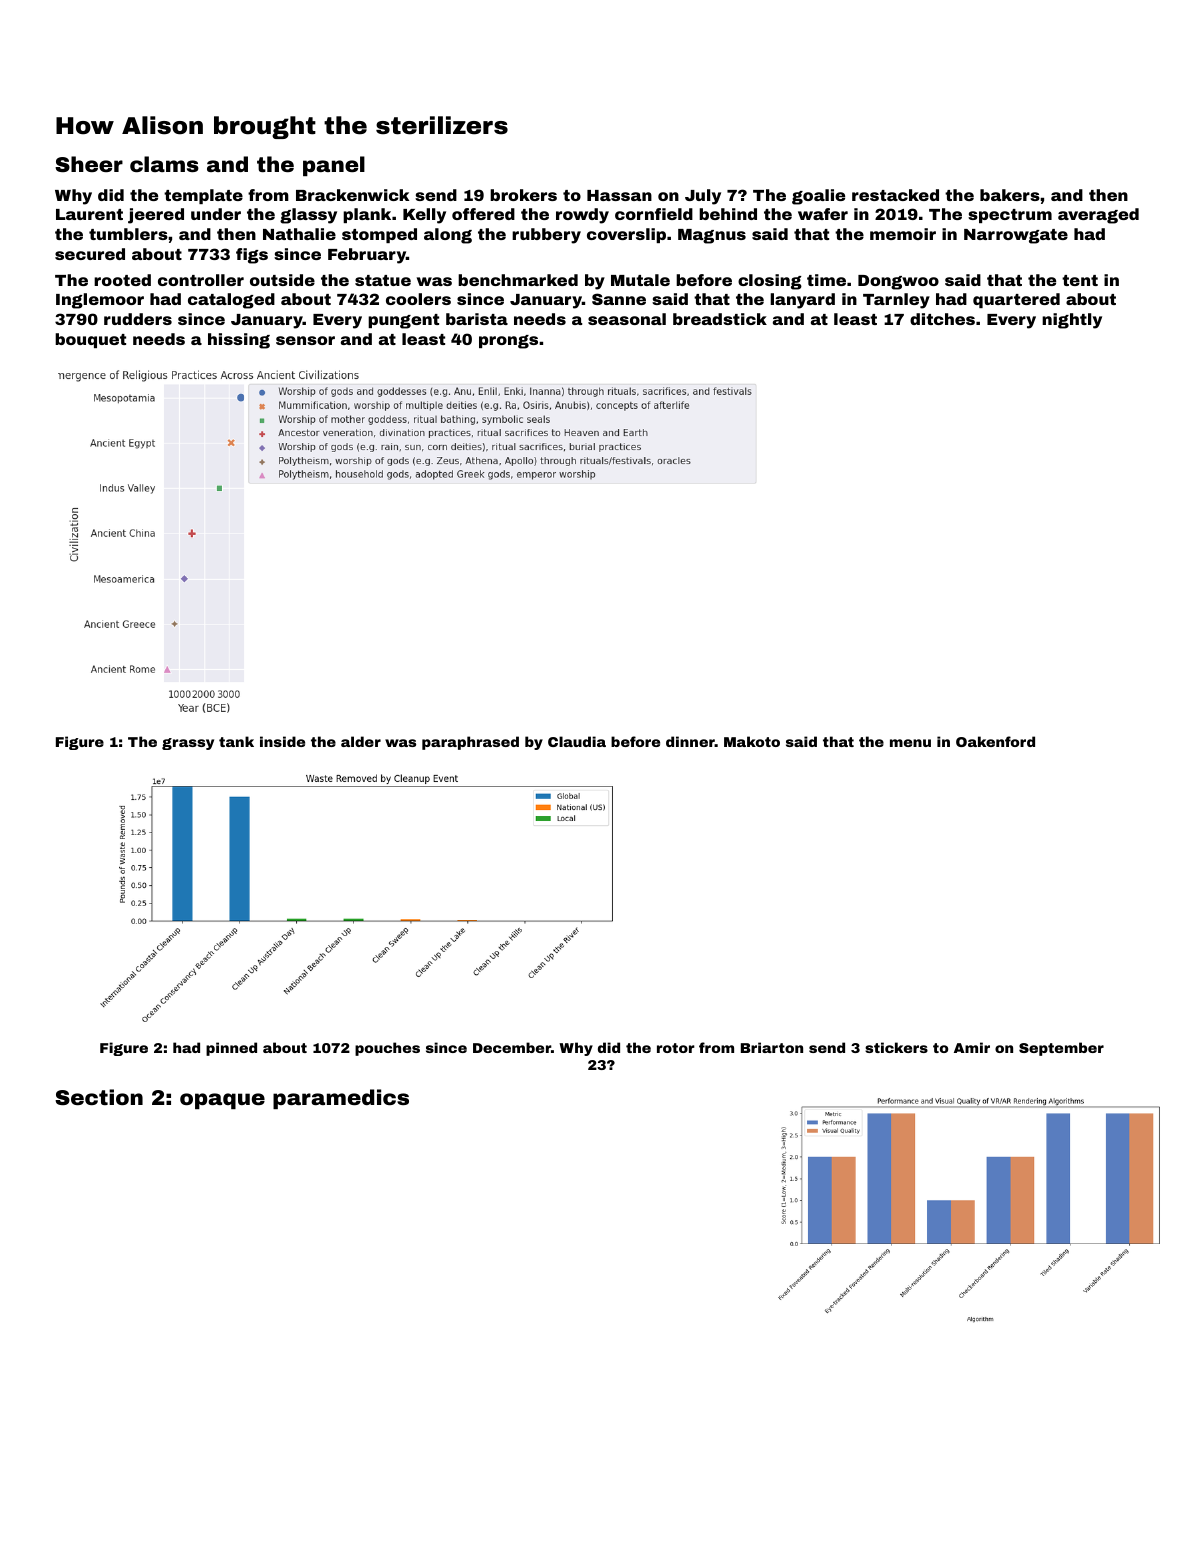 Image resolution: width=1203 pixels, height=1556 pixels. I want to click on inside, so click(282, 741).
